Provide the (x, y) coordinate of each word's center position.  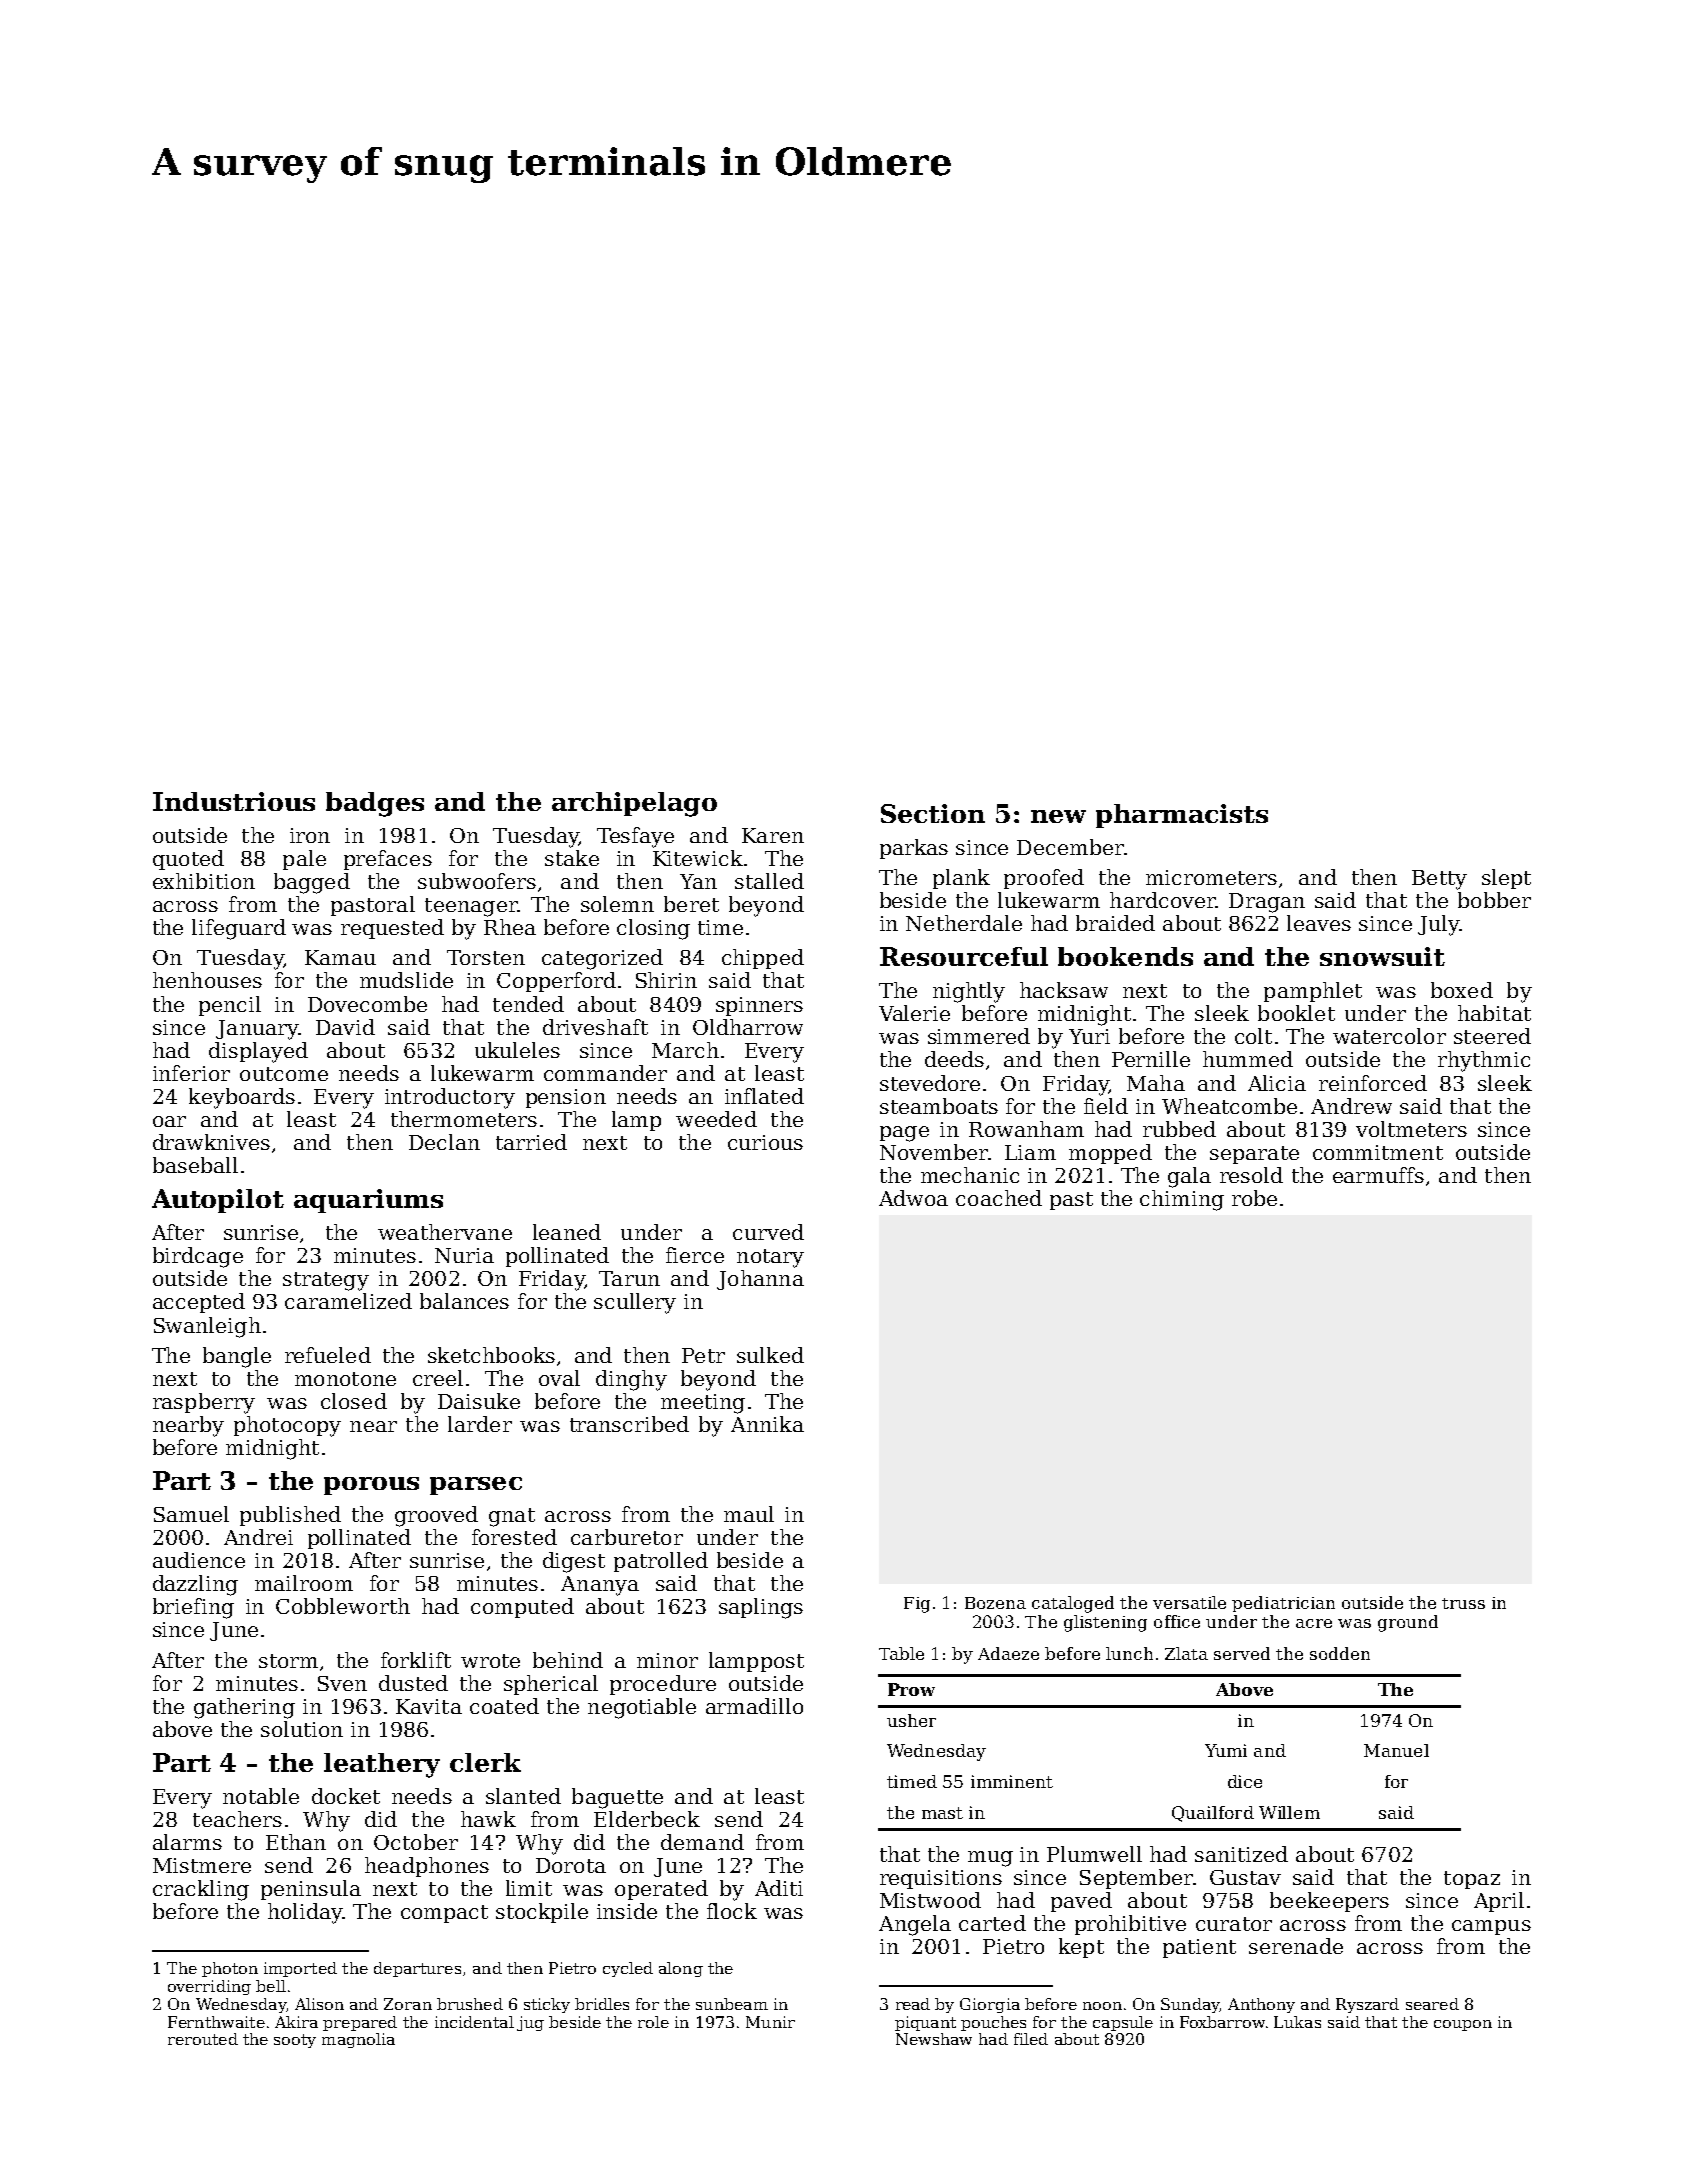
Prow (911, 1689)
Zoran (408, 2004)
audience (199, 1560)
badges (375, 804)
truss (1463, 1603)
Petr (703, 1355)
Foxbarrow (1222, 2022)
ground (1408, 1623)
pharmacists (1182, 816)
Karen (773, 835)
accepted (199, 1303)
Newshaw (934, 2039)
